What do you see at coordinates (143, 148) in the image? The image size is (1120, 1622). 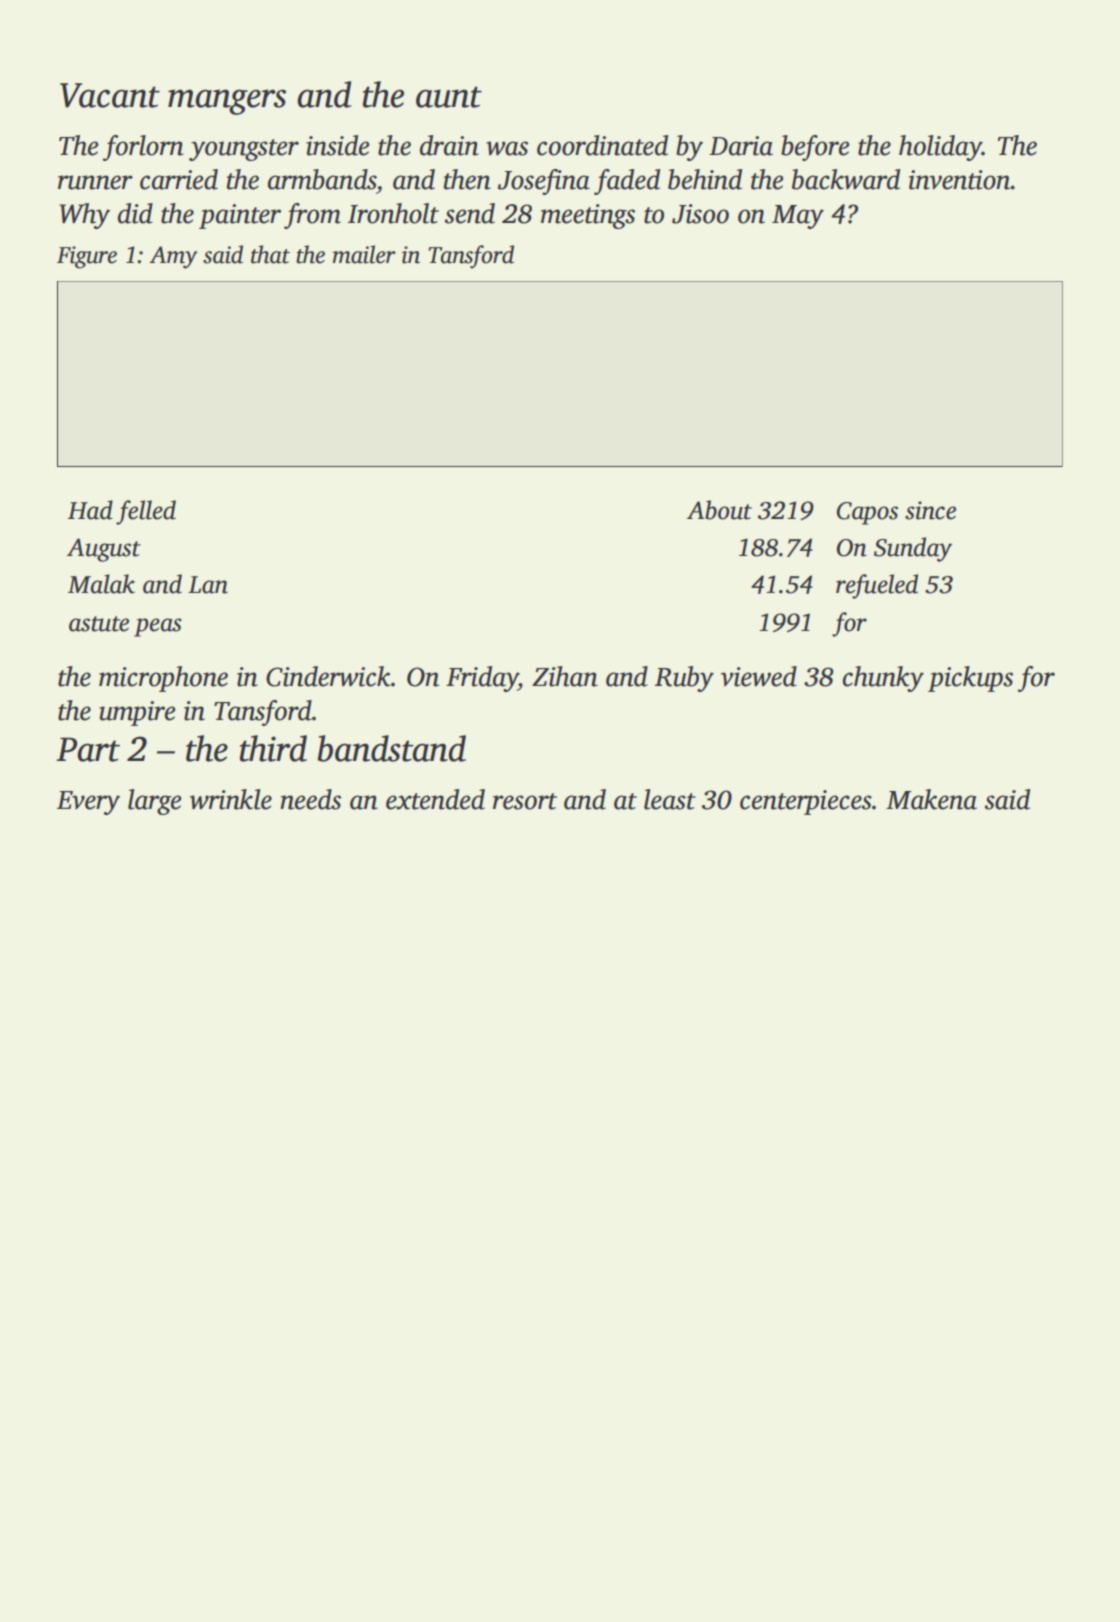 I see `forlorn` at bounding box center [143, 148].
